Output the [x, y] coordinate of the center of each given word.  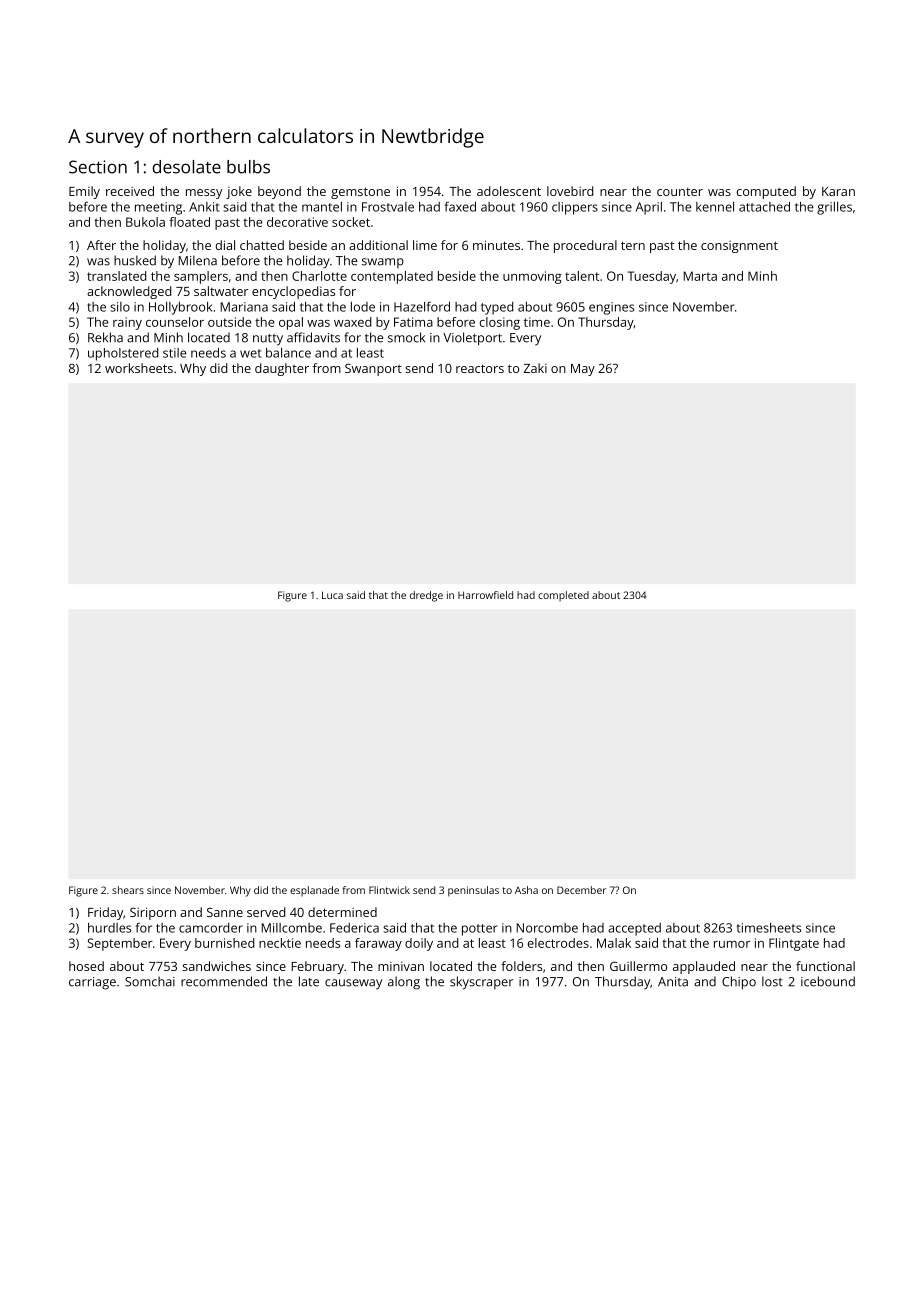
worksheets [139, 368]
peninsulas [473, 891]
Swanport [373, 370]
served [266, 912]
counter [680, 192]
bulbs [248, 167]
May [583, 370]
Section [98, 167]
